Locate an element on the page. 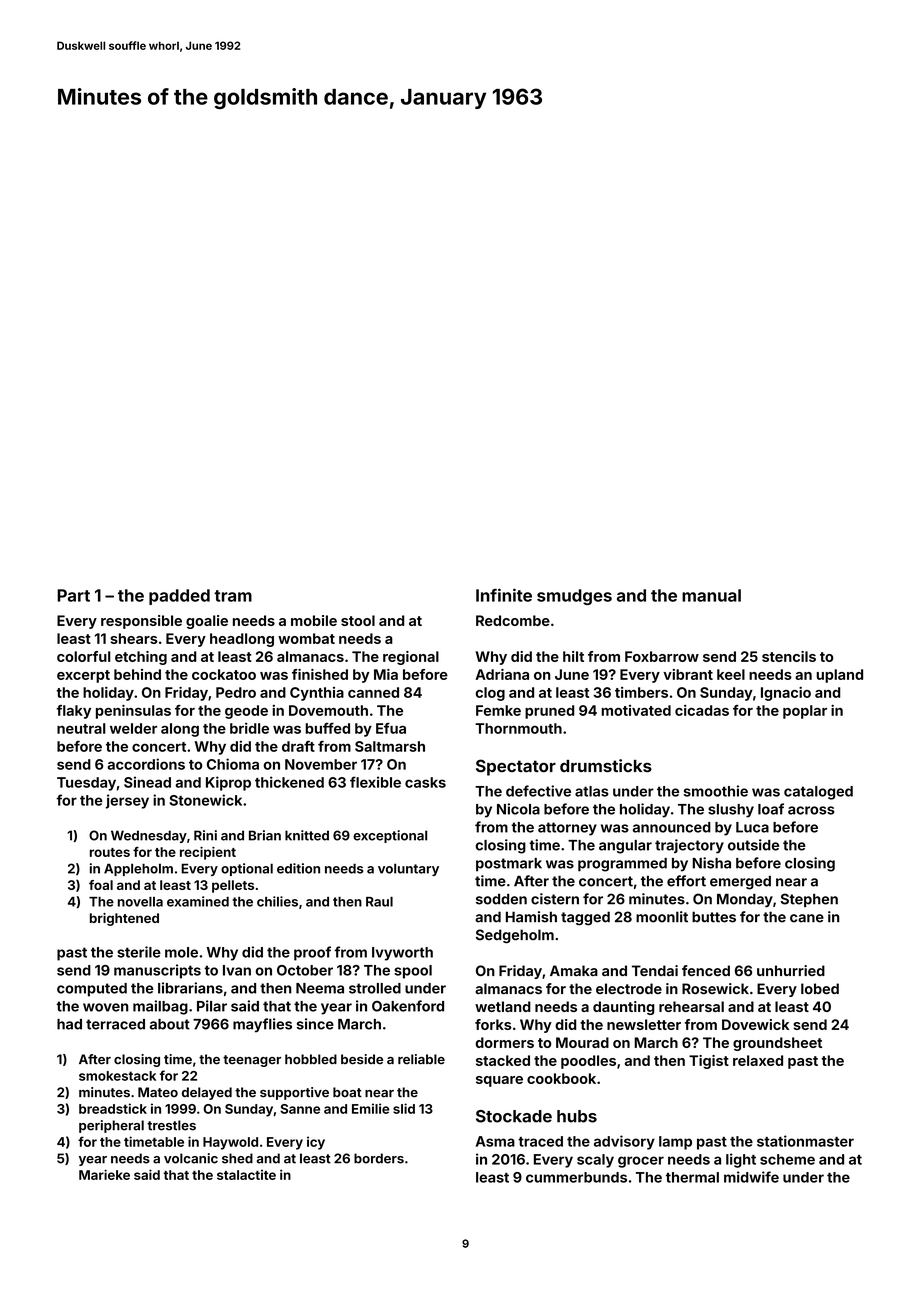 The image size is (924, 1308). smoothie is located at coordinates (716, 791).
